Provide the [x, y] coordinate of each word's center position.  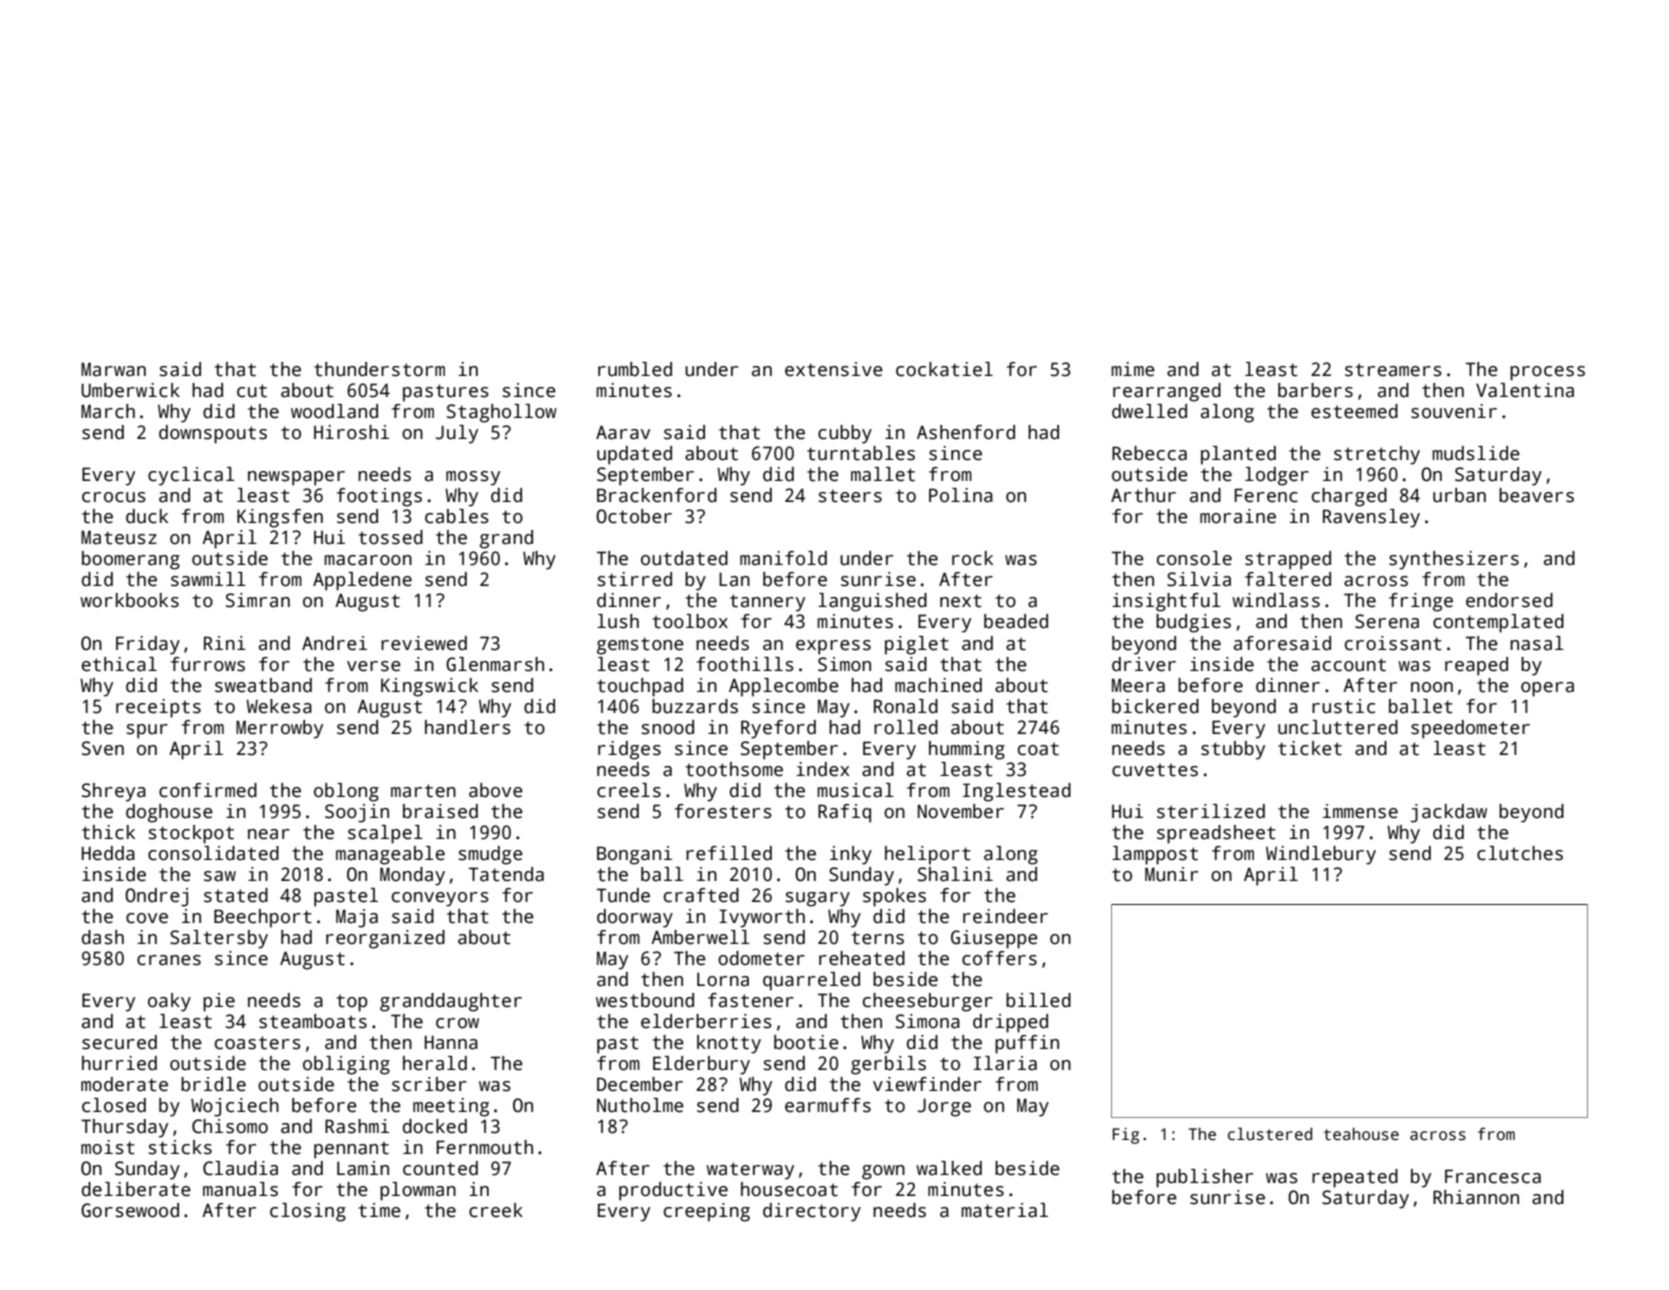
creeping [707, 1212]
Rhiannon [1476, 1197]
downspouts [213, 434]
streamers [1393, 370]
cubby [845, 434]
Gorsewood [130, 1210]
